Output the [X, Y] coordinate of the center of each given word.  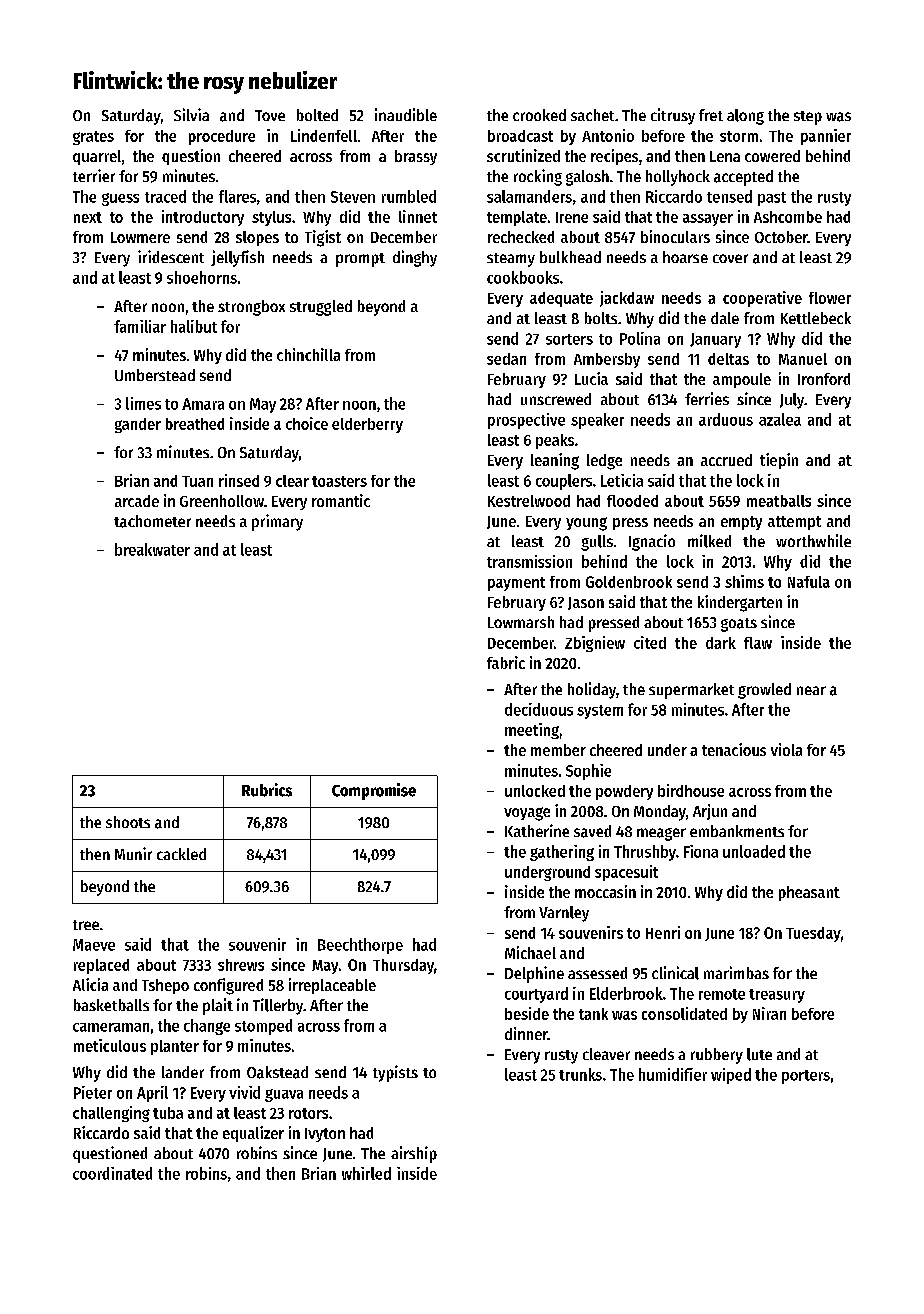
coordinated [112, 1173]
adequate [561, 299]
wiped [731, 1076]
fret [711, 115]
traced [165, 196]
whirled [366, 1173]
